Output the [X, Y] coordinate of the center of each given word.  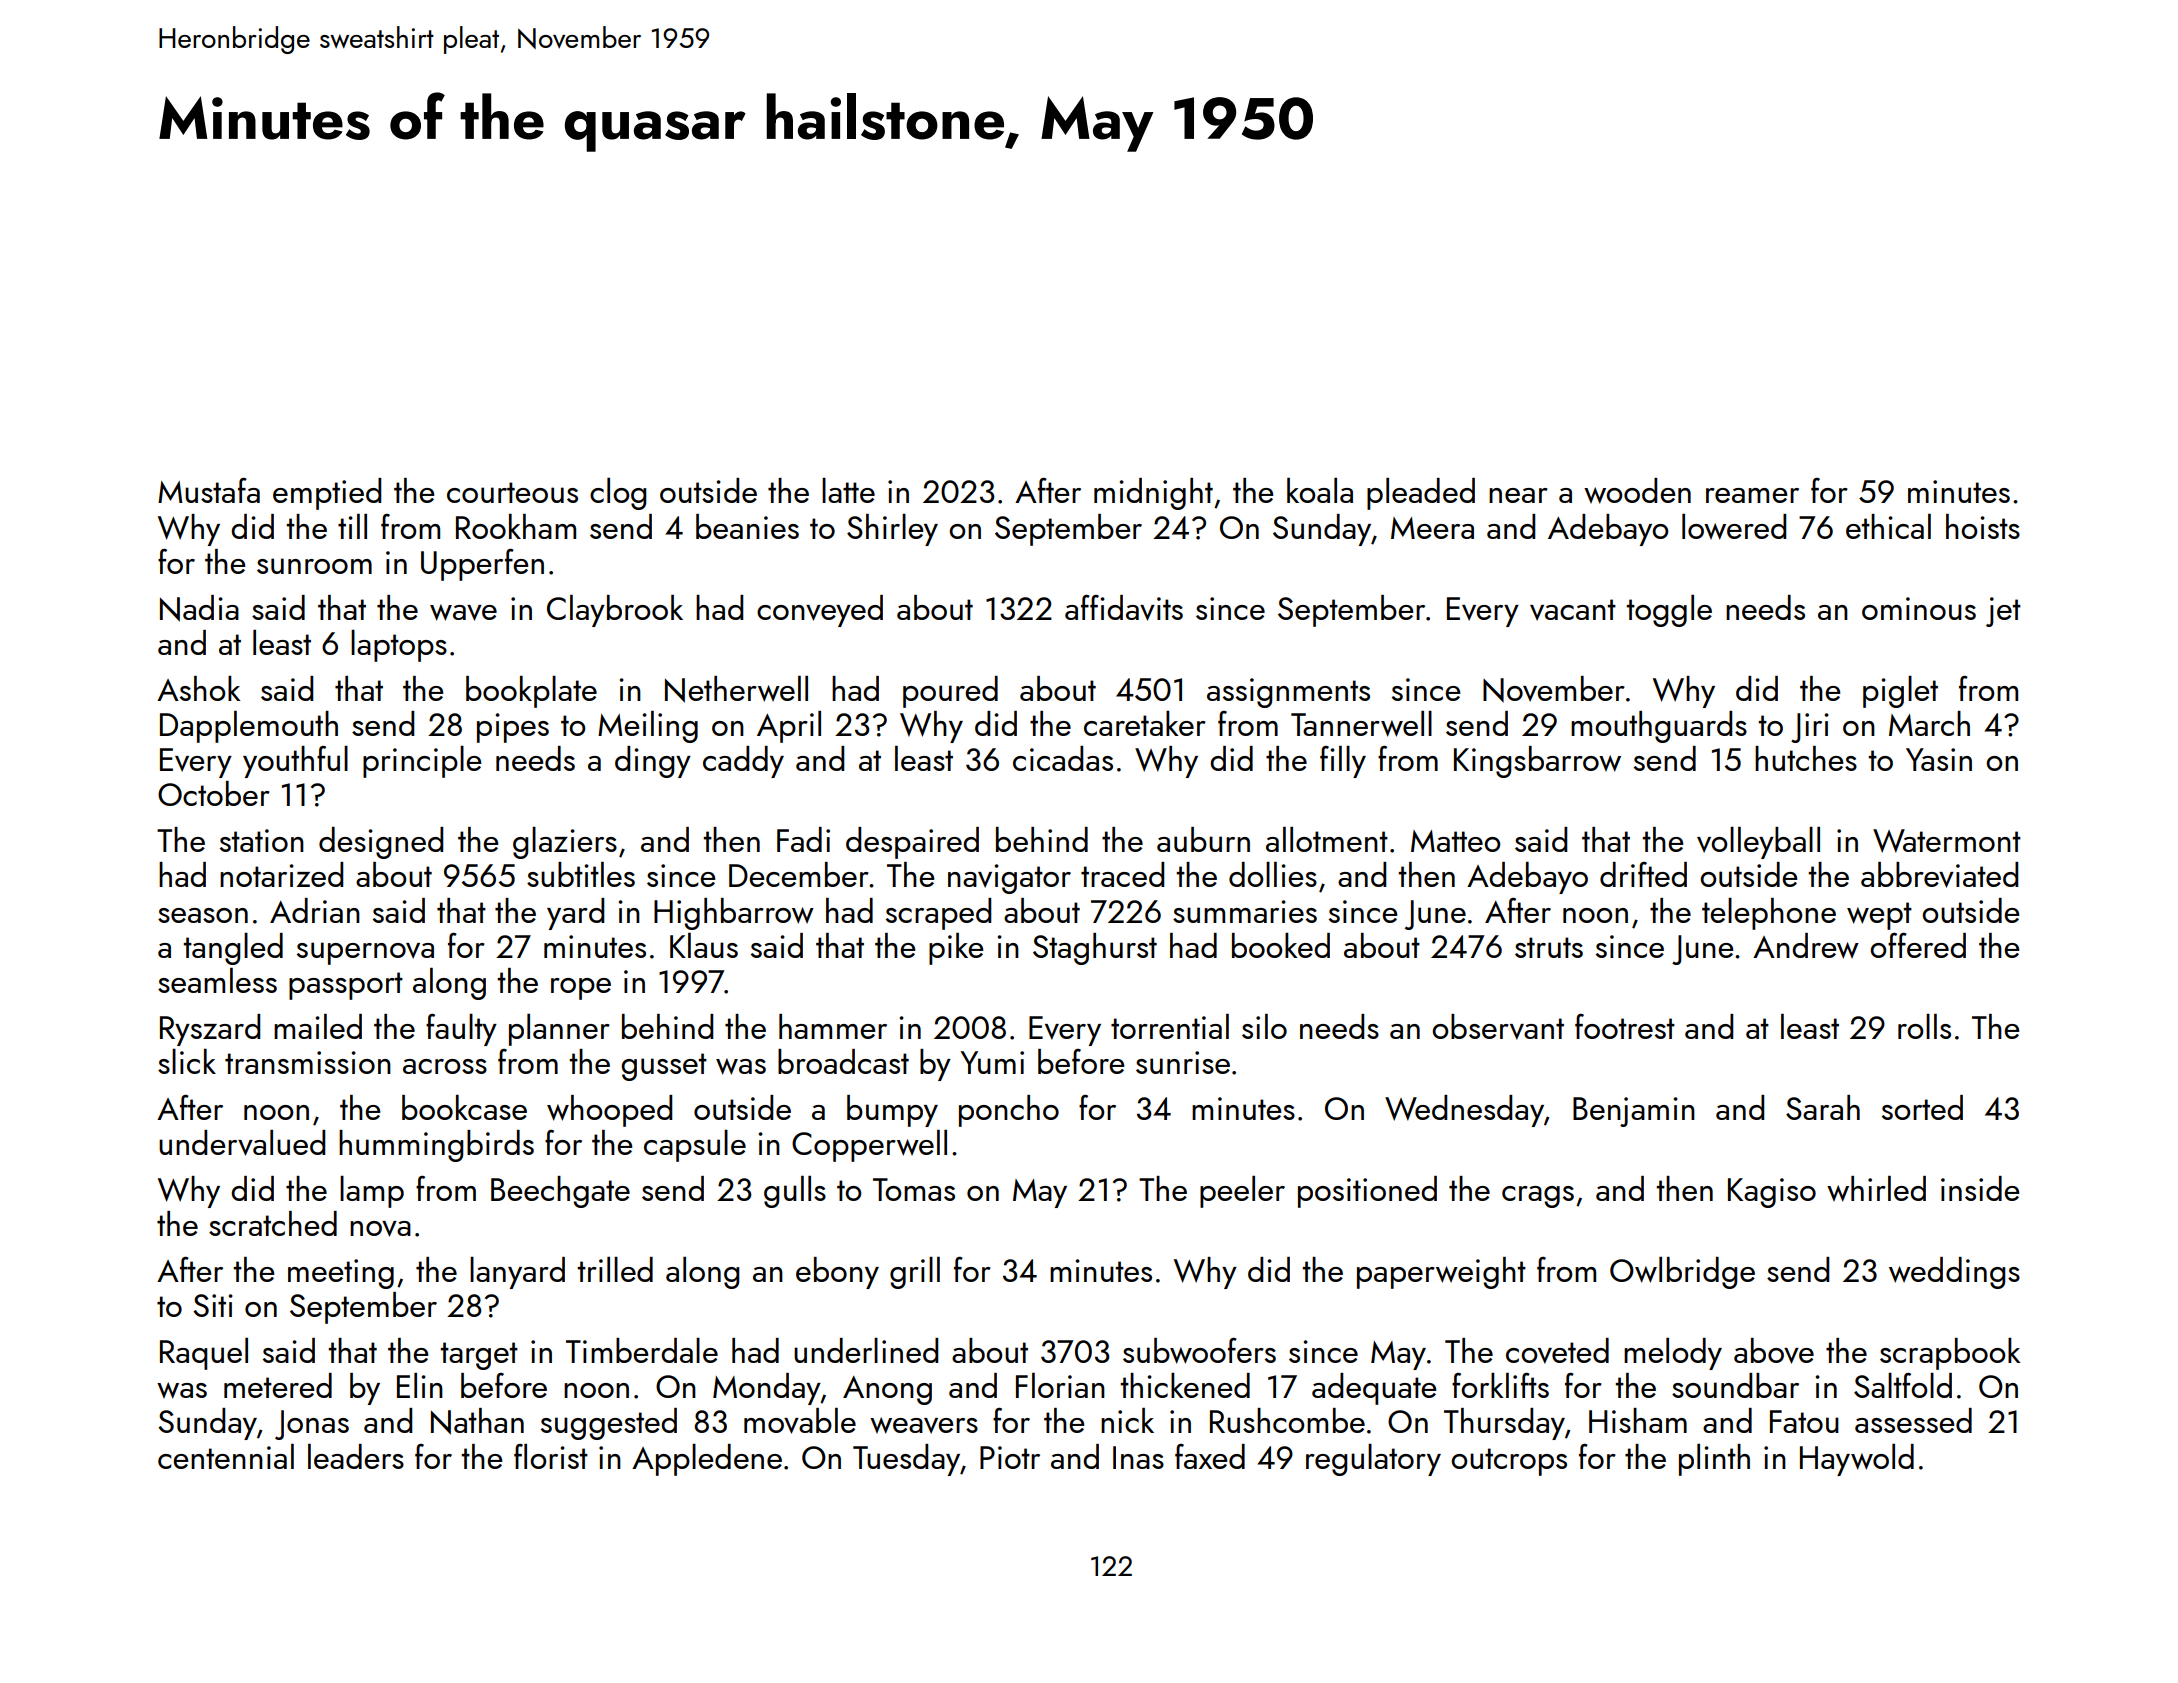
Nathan [477, 1421]
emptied [327, 494]
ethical [1888, 526]
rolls [1924, 1026]
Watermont [1947, 841]
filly [1343, 762]
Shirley [892, 530]
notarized [281, 874]
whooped [609, 1111]
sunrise [1183, 1062]
